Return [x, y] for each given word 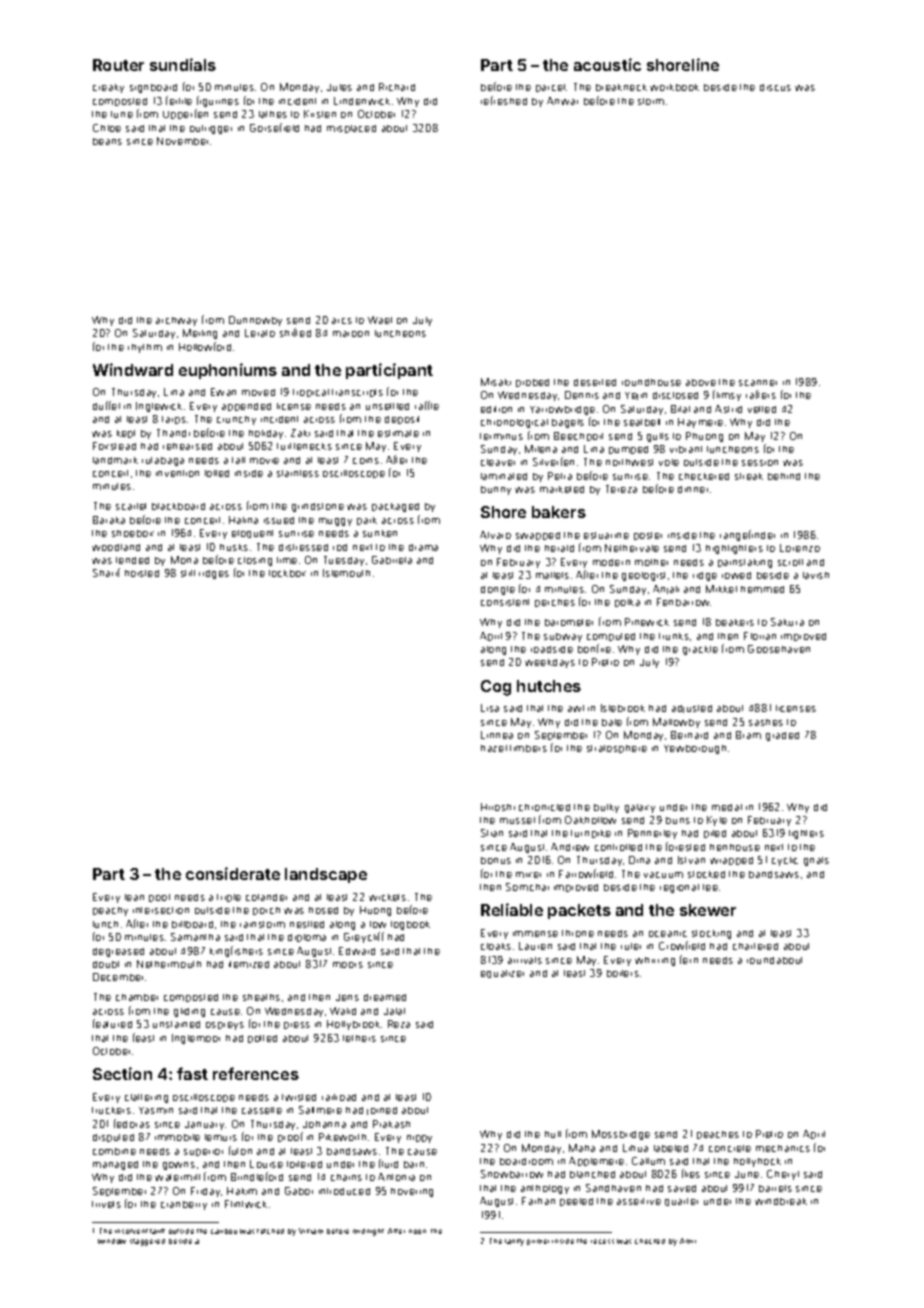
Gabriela [392, 560]
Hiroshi [498, 807]
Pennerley [652, 834]
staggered [147, 1242]
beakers [735, 622]
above [701, 382]
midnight [368, 1232]
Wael [380, 320]
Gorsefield [274, 127]
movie [264, 461]
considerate [233, 873]
